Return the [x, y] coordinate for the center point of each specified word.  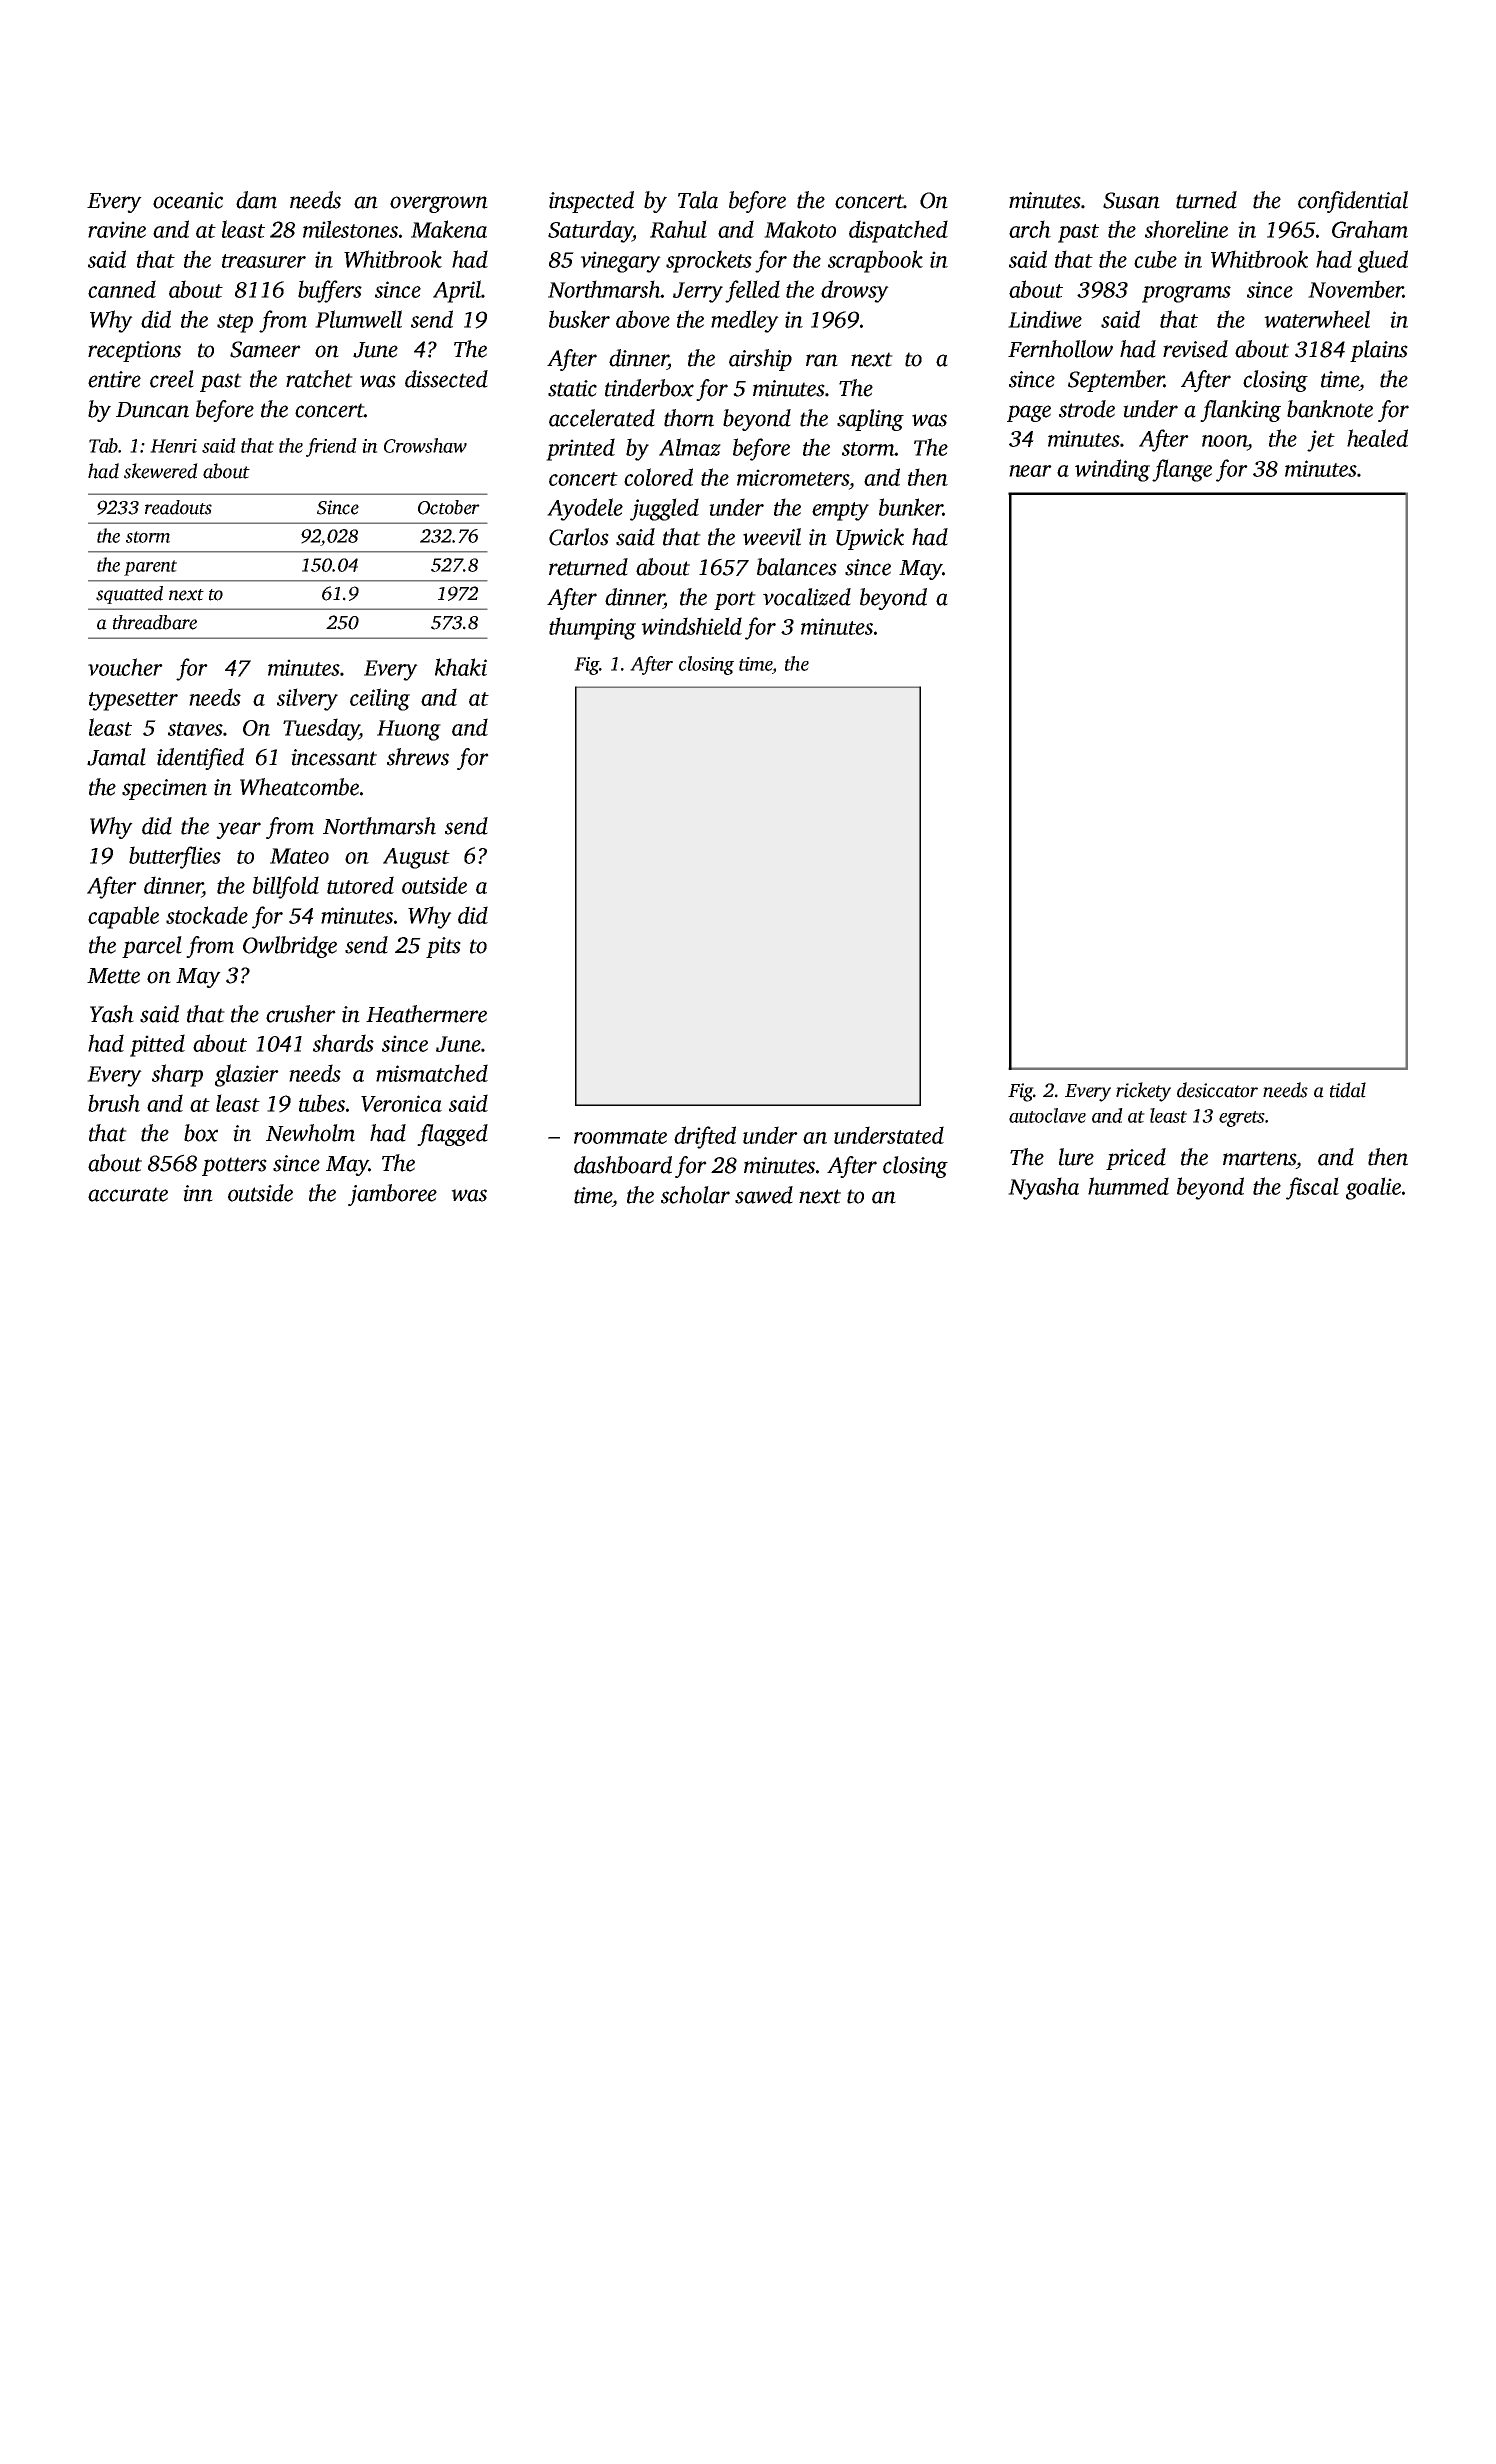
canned [122, 289]
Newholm [310, 1133]
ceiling [380, 699]
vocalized [807, 597]
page [1029, 413]
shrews [418, 757]
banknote [1330, 409]
